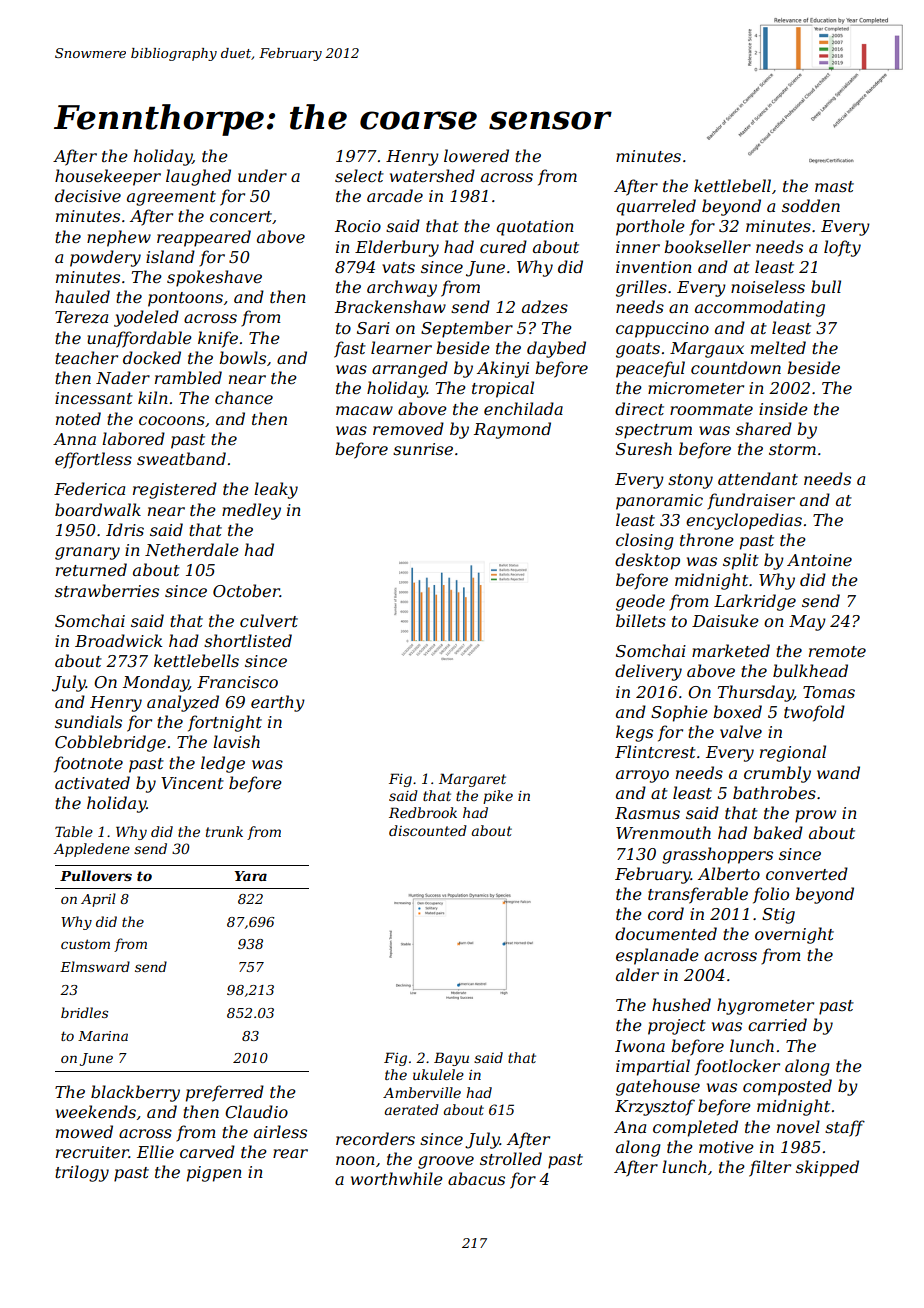 The width and height of the screenshot is (924, 1308). Describe the element at coordinates (397, 1178) in the screenshot. I see `worthwhile` at that location.
